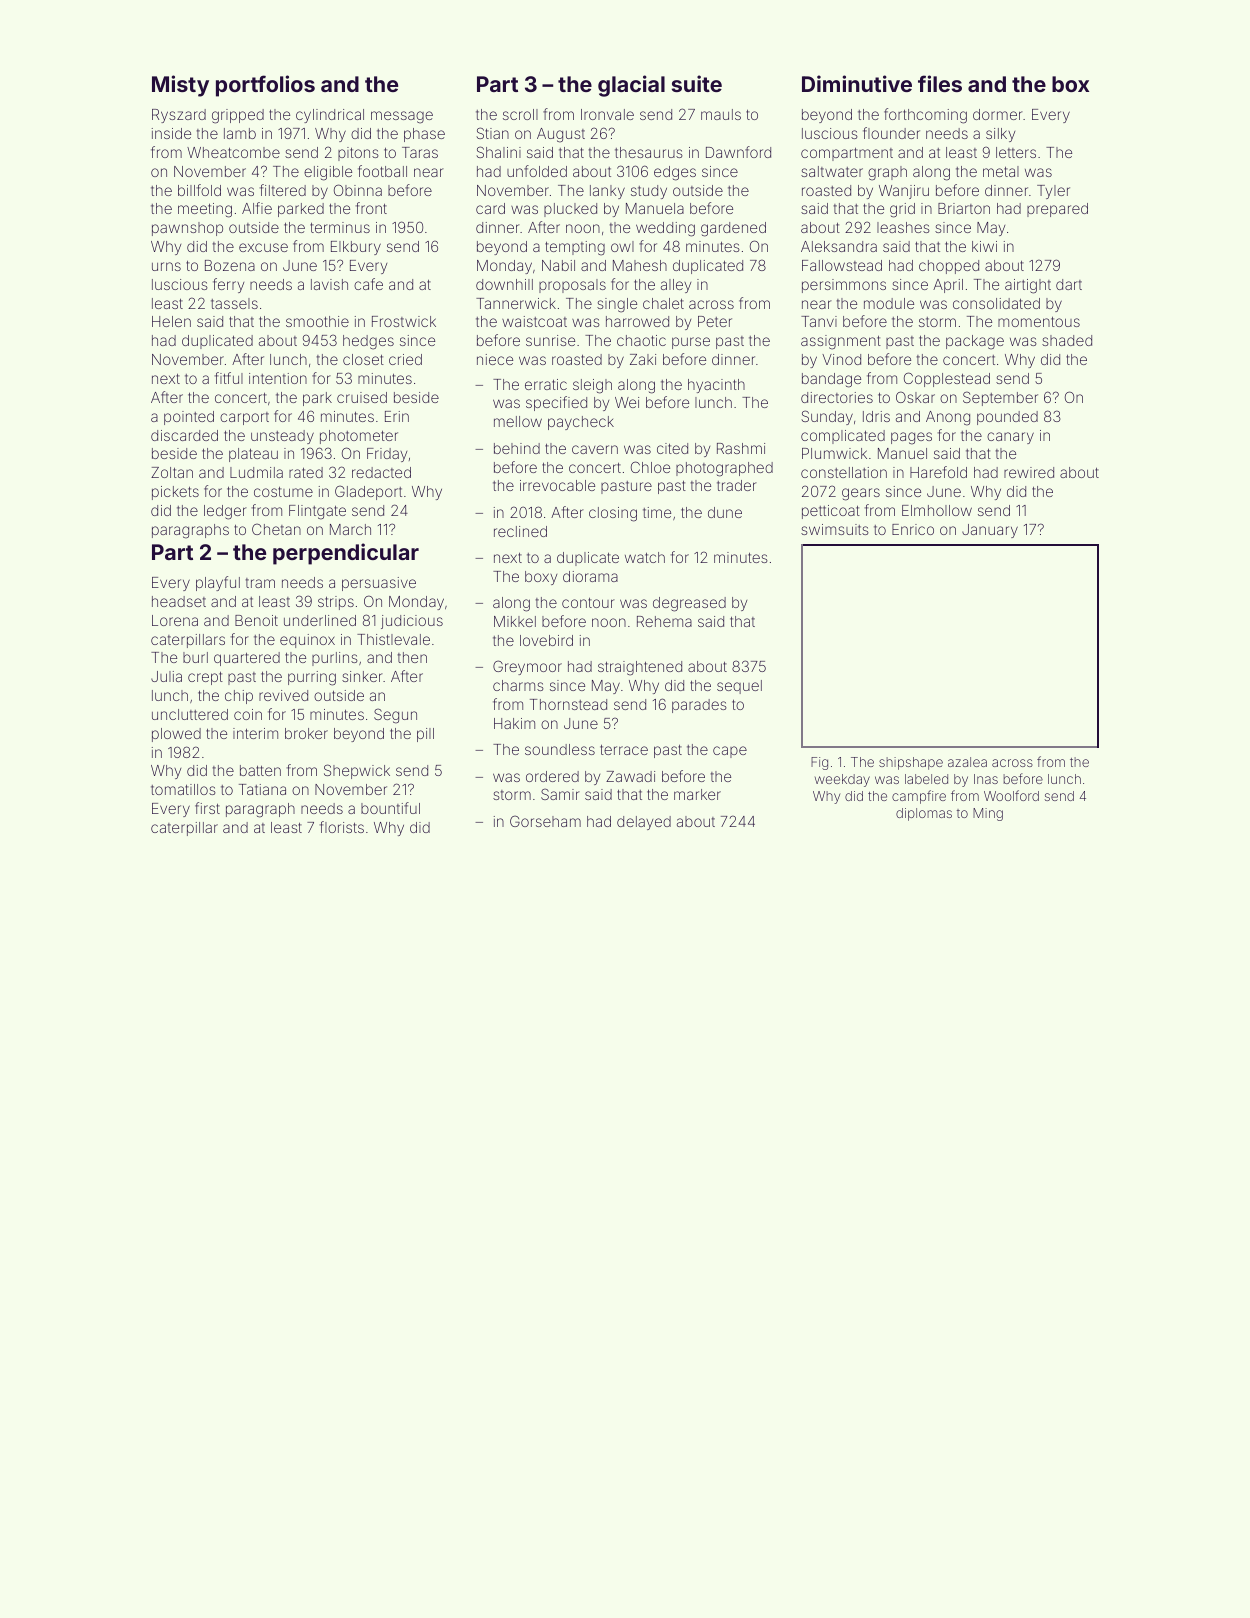 Image resolution: width=1250 pixels, height=1618 pixels. What do you see at coordinates (940, 83) in the page?
I see `files` at bounding box center [940, 83].
